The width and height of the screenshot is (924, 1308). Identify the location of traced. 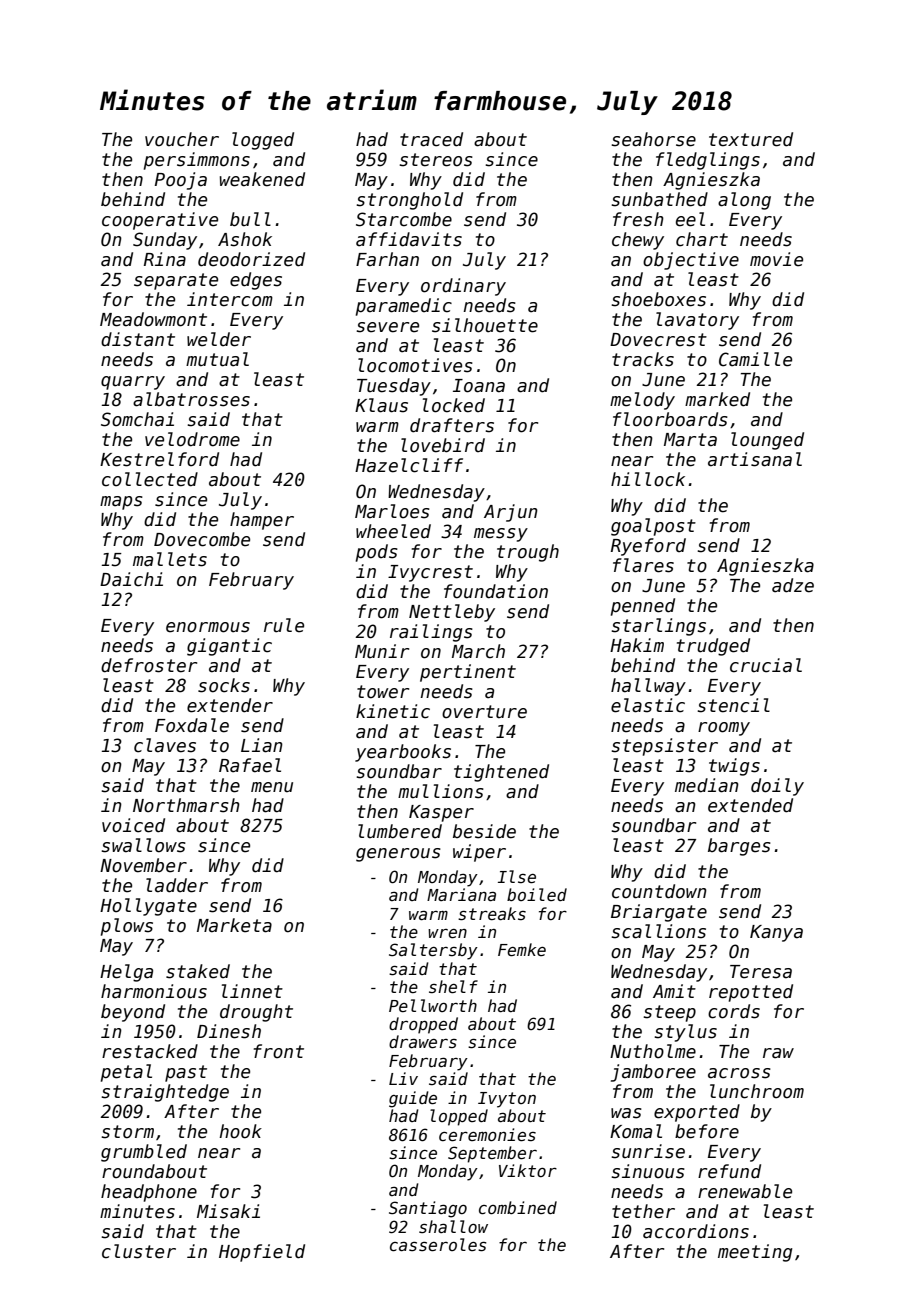
(431, 139).
